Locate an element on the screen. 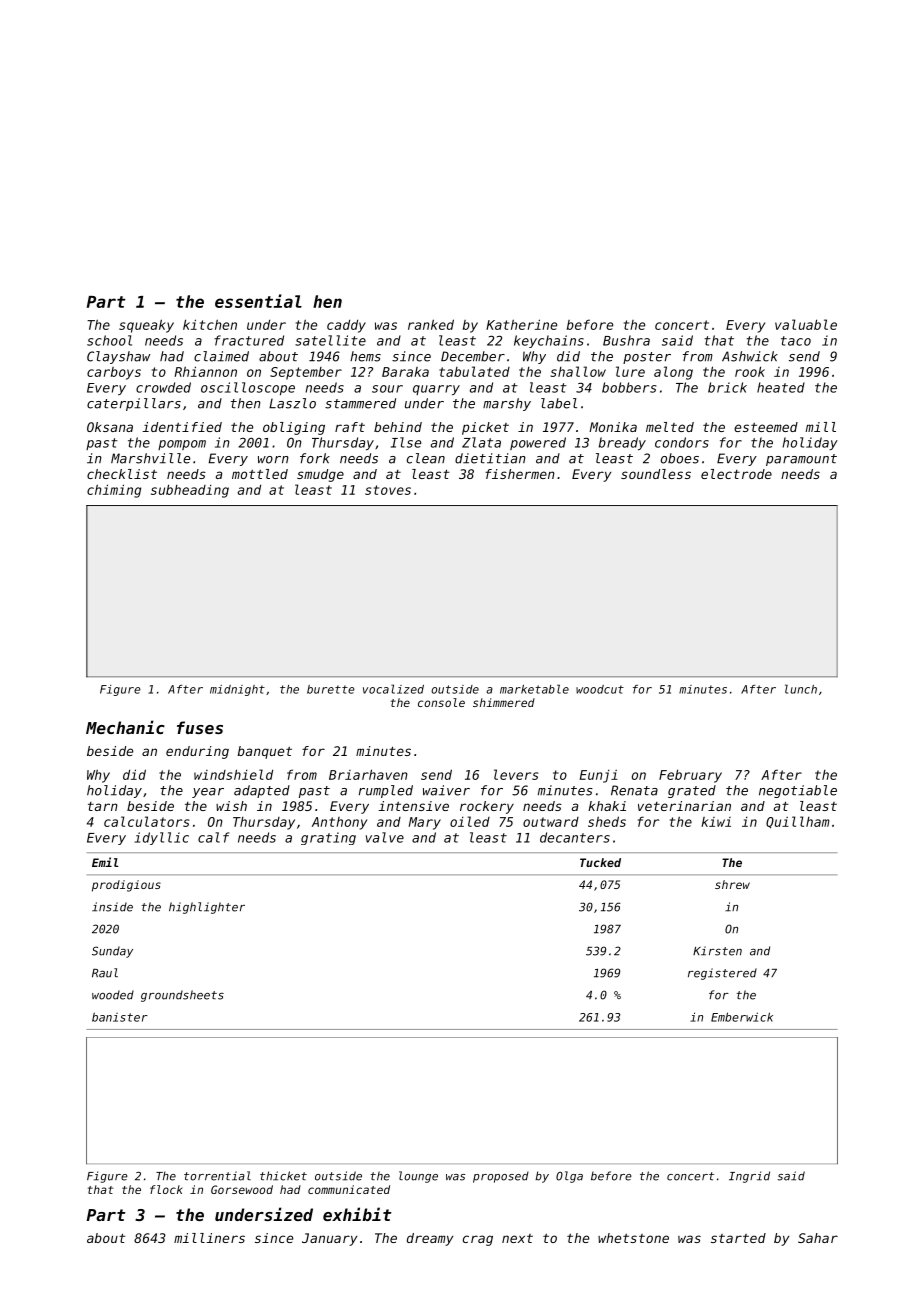 Image resolution: width=924 pixels, height=1308 pixels. kiwi is located at coordinates (716, 822).
